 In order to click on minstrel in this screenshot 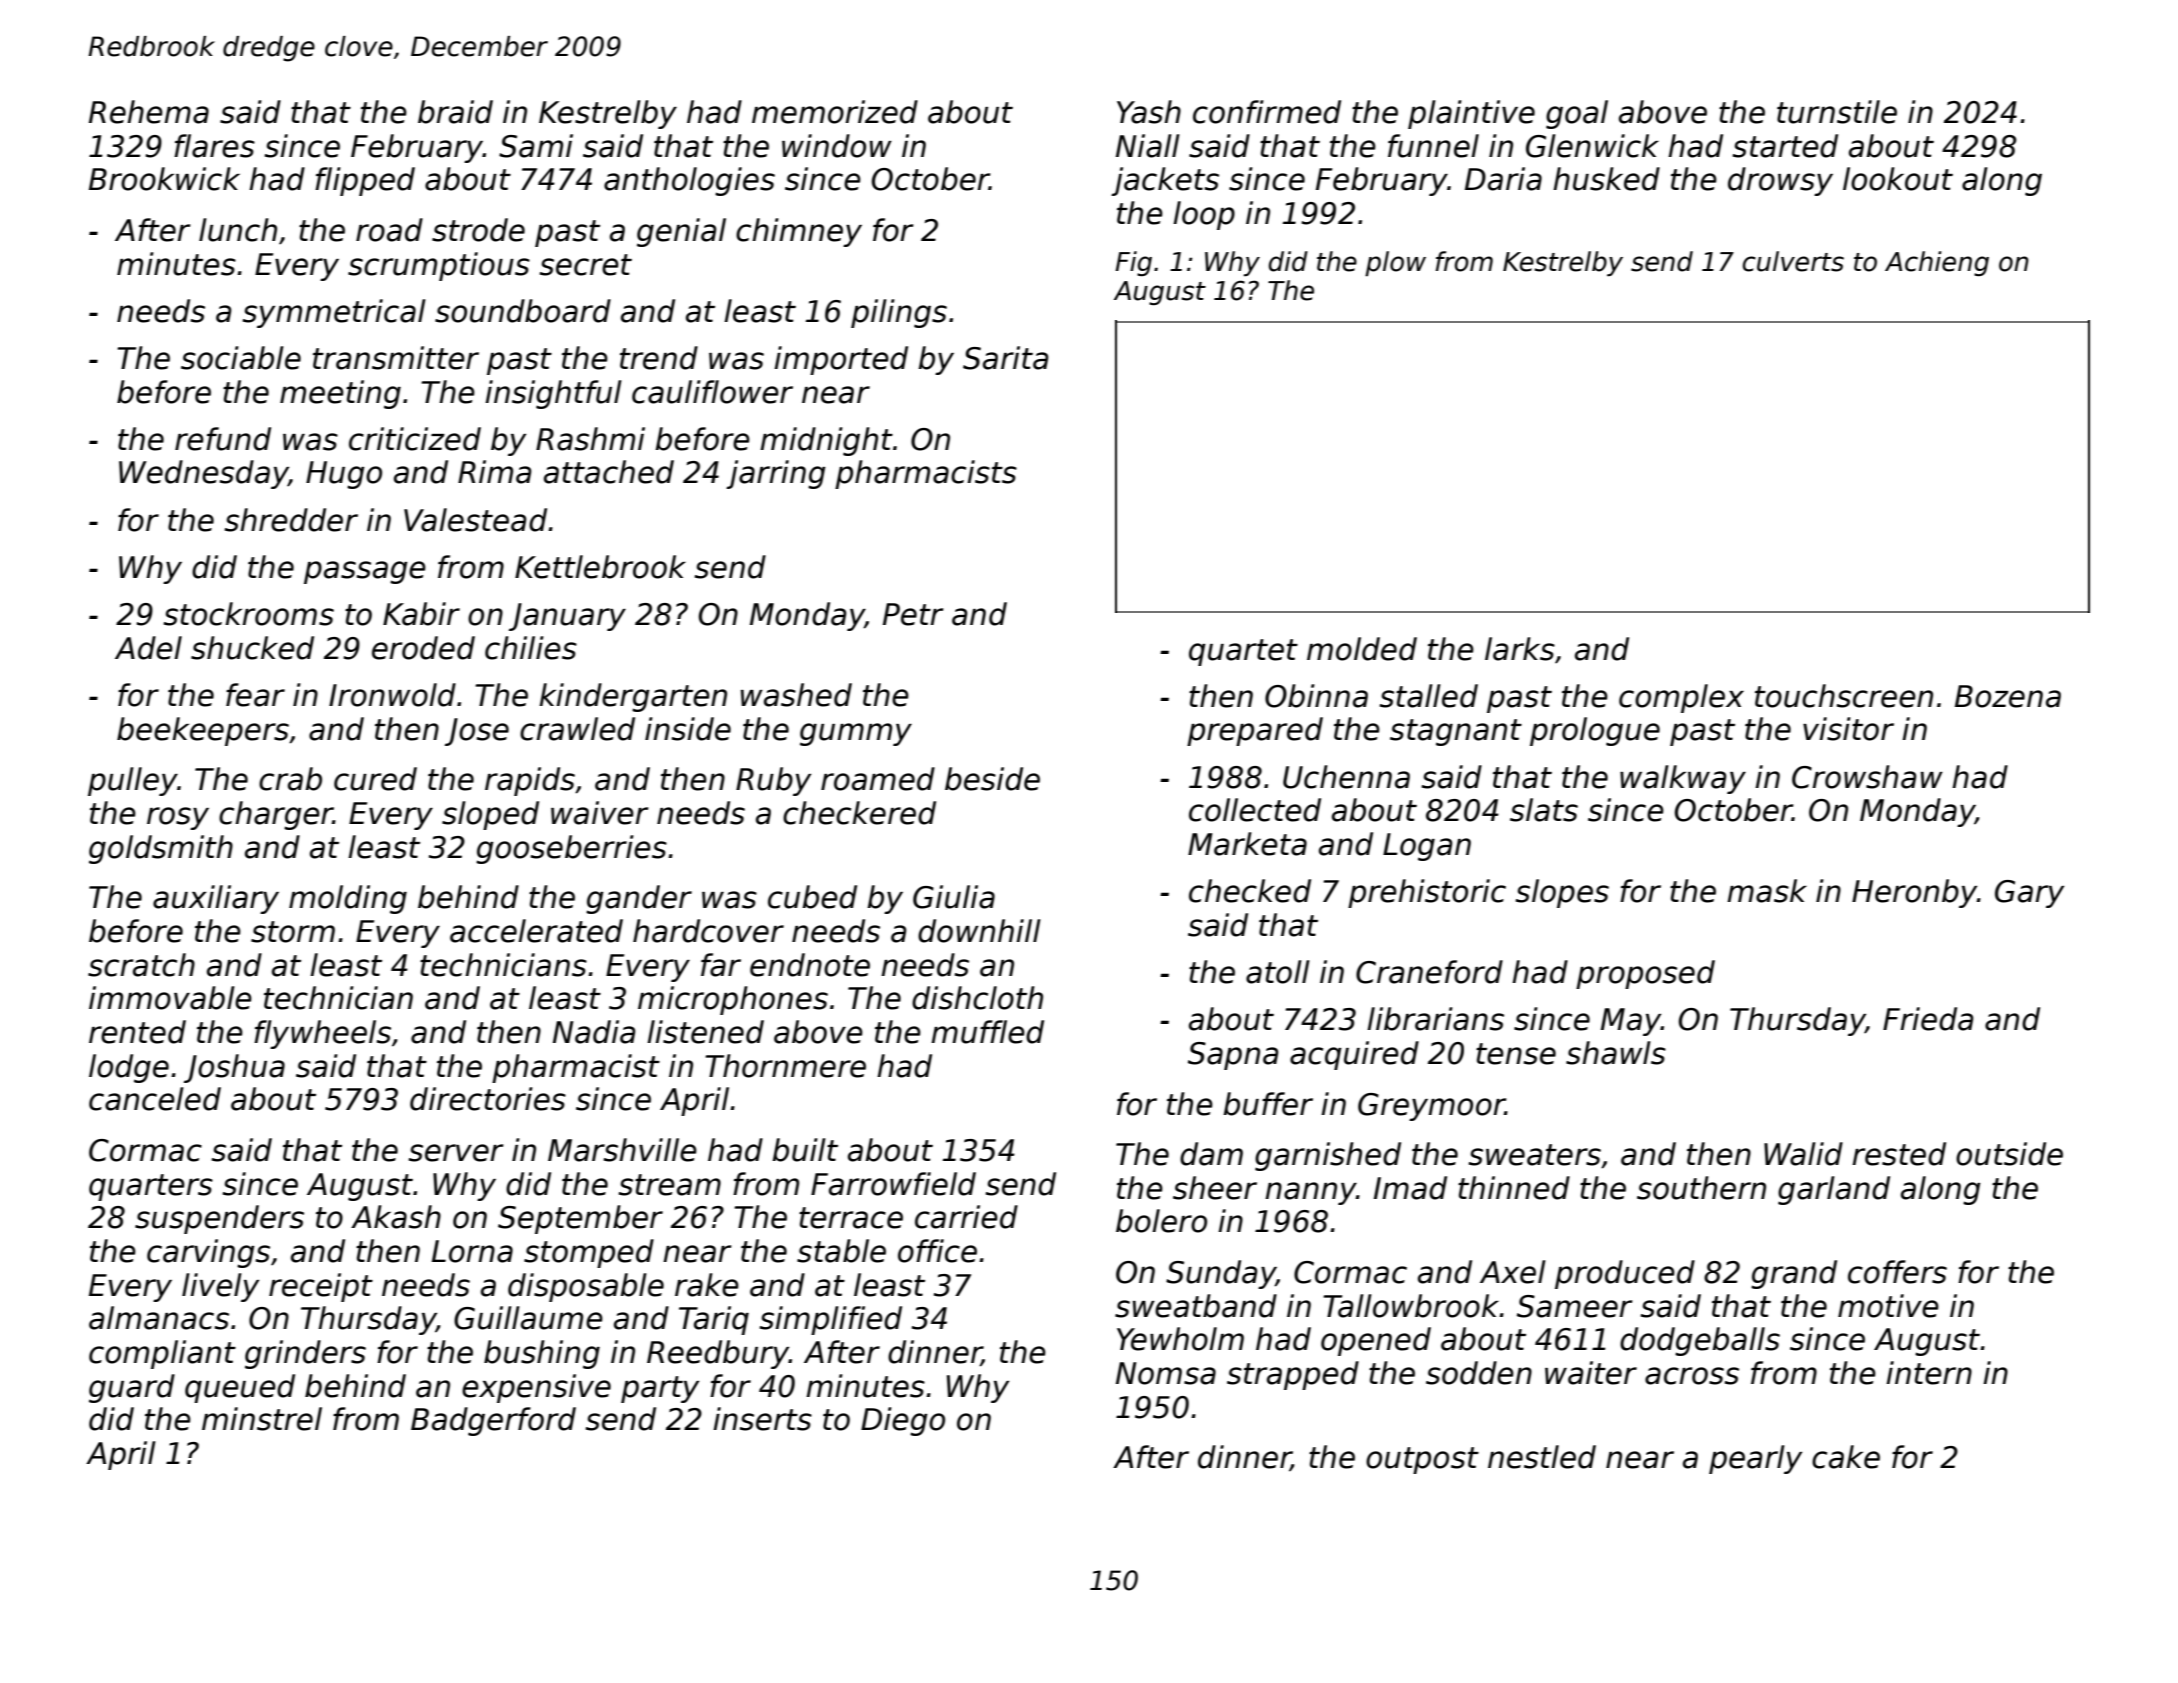, I will do `click(262, 1419)`.
